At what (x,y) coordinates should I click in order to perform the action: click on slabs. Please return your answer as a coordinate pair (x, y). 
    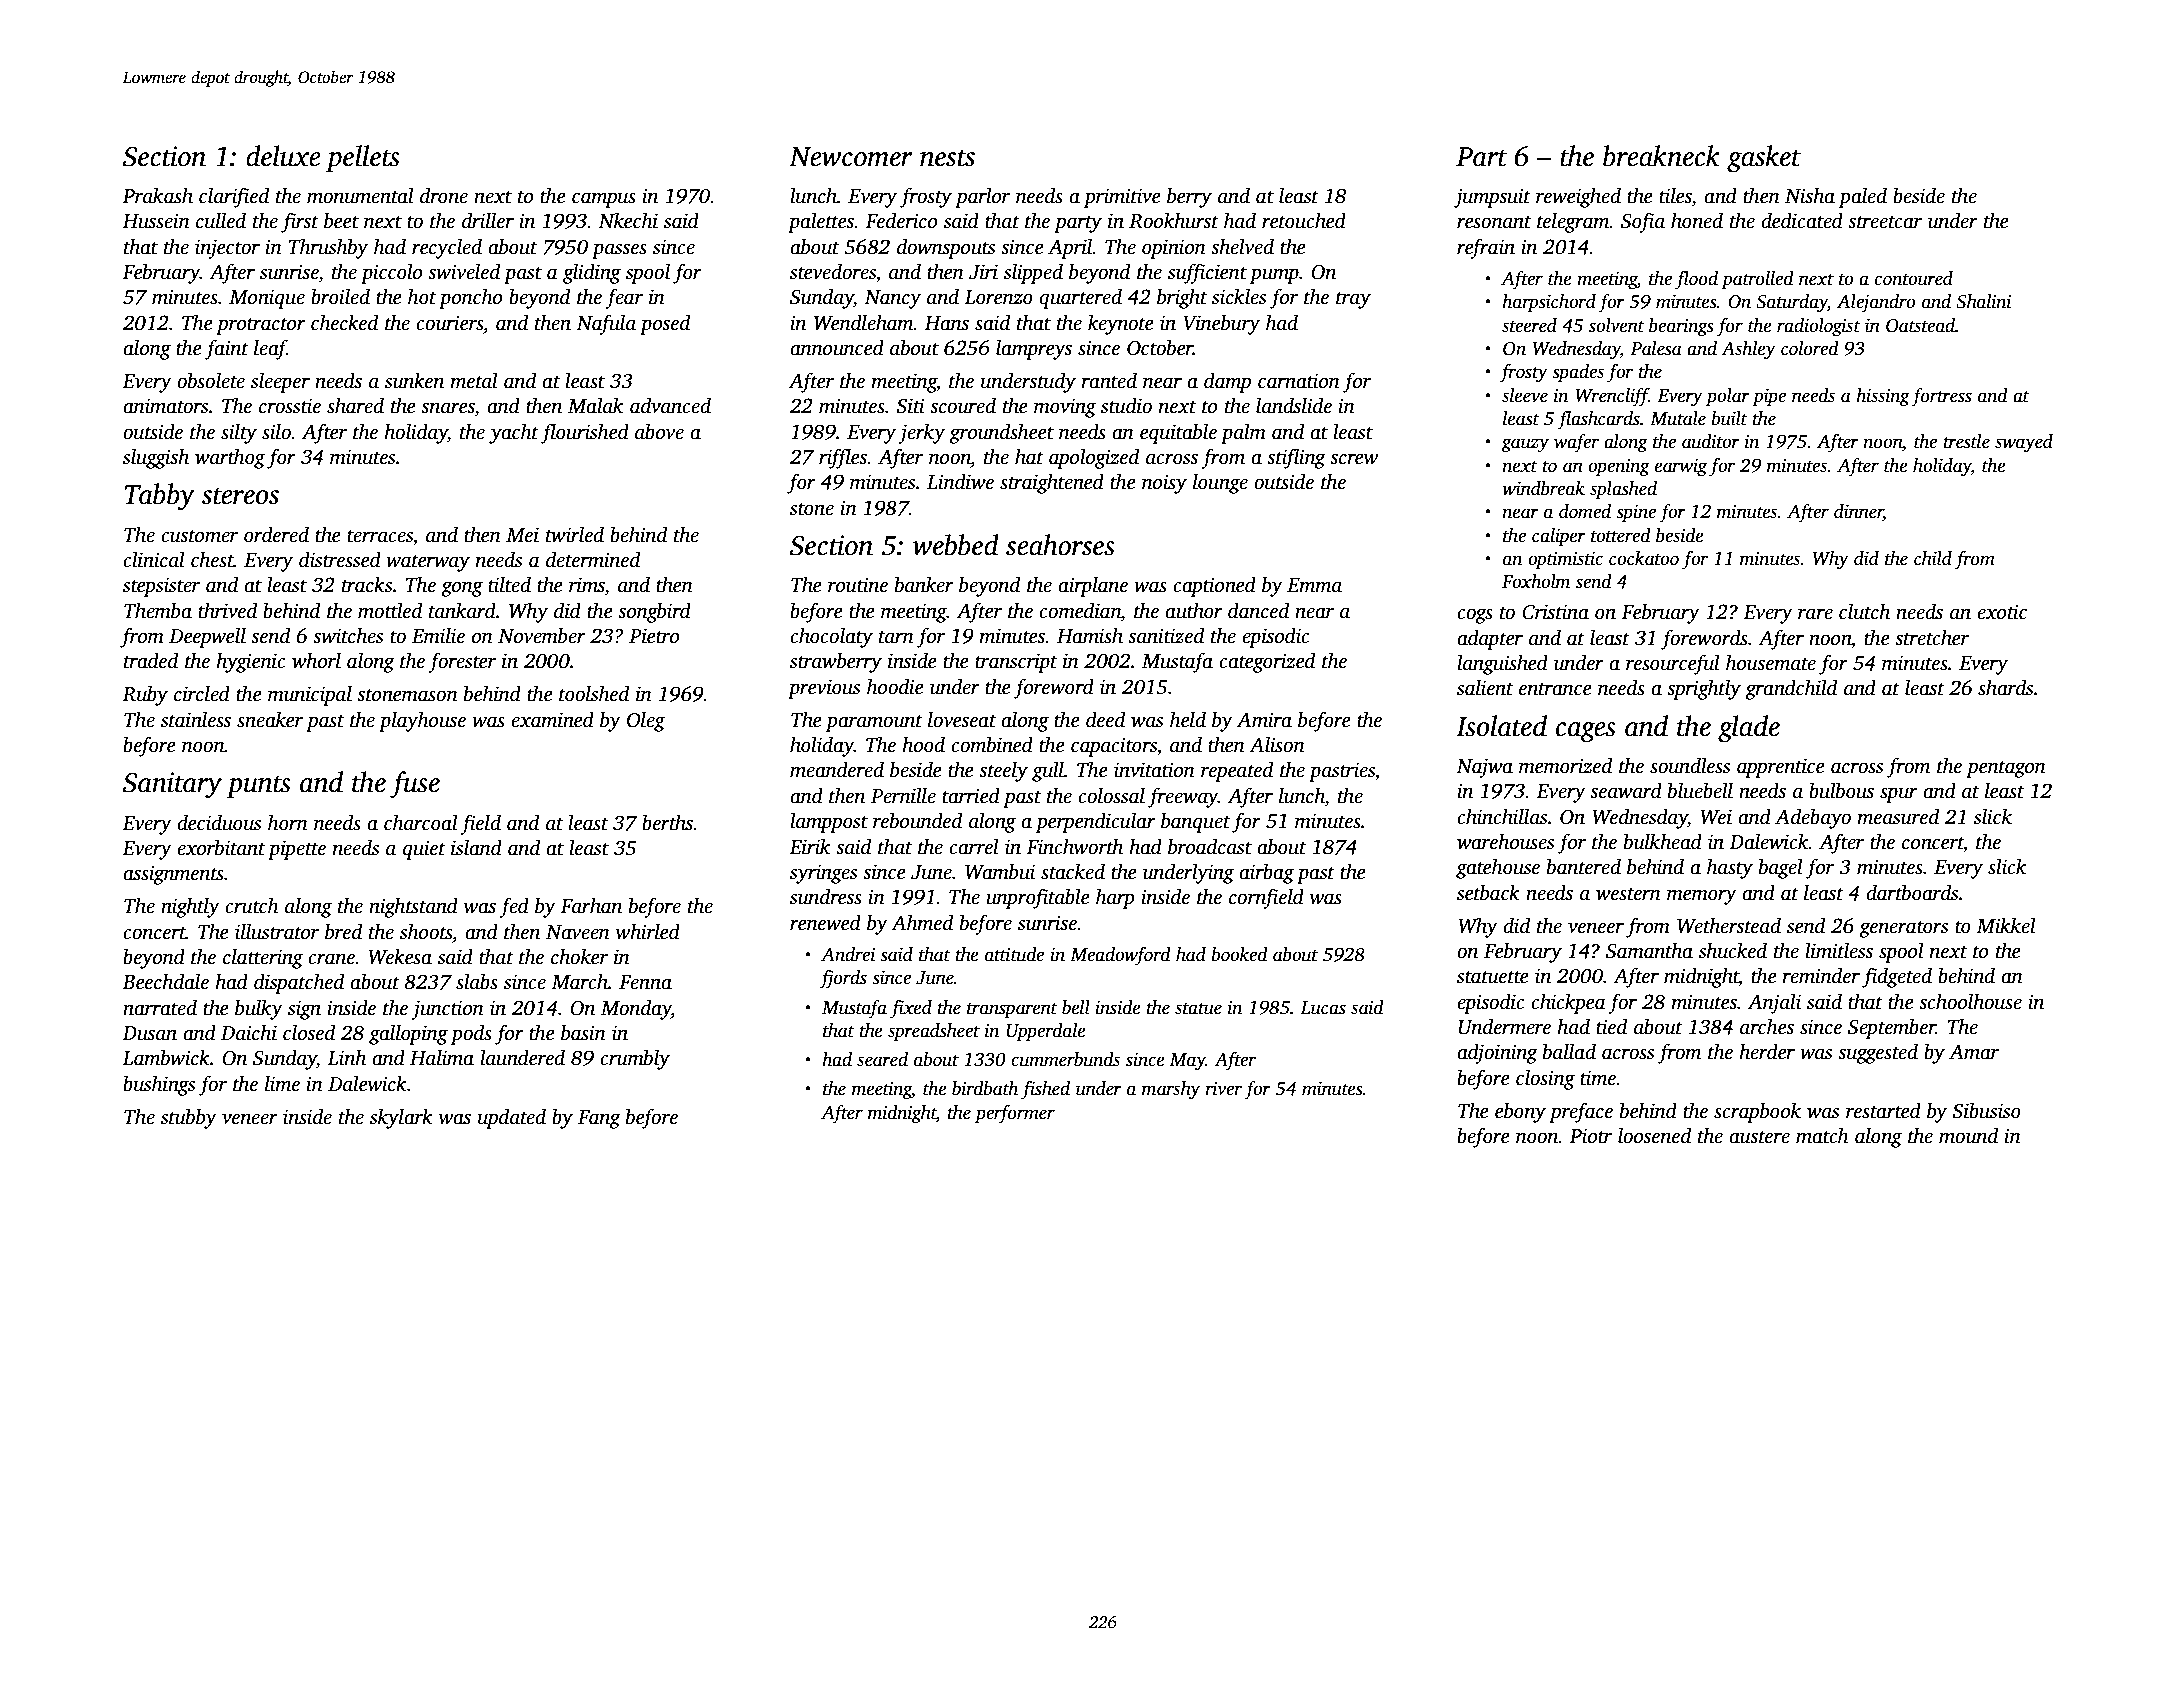
    Looking at the image, I should click on (477, 981).
